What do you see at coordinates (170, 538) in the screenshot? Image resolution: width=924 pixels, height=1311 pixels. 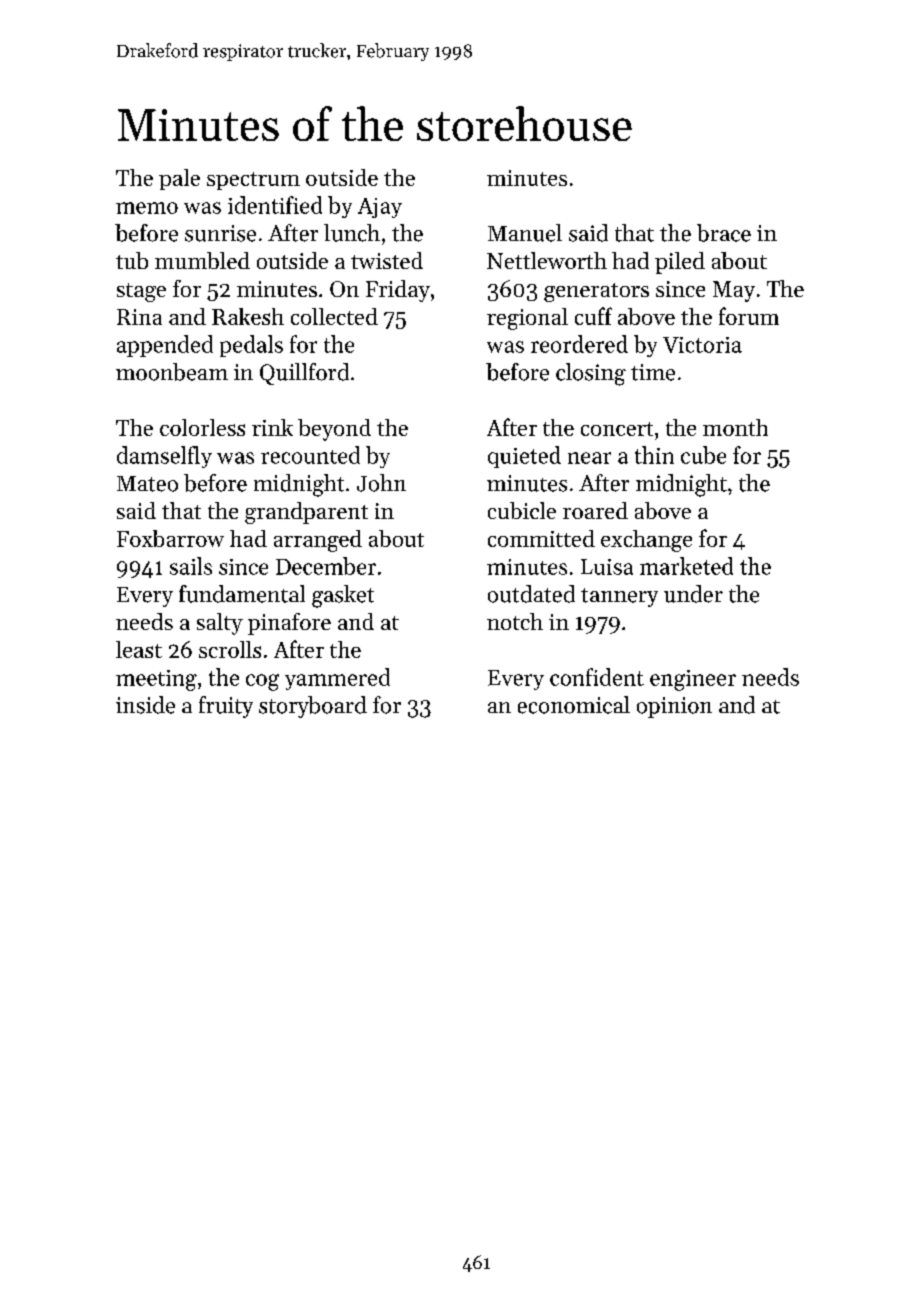 I see `Foxbarrow` at bounding box center [170, 538].
